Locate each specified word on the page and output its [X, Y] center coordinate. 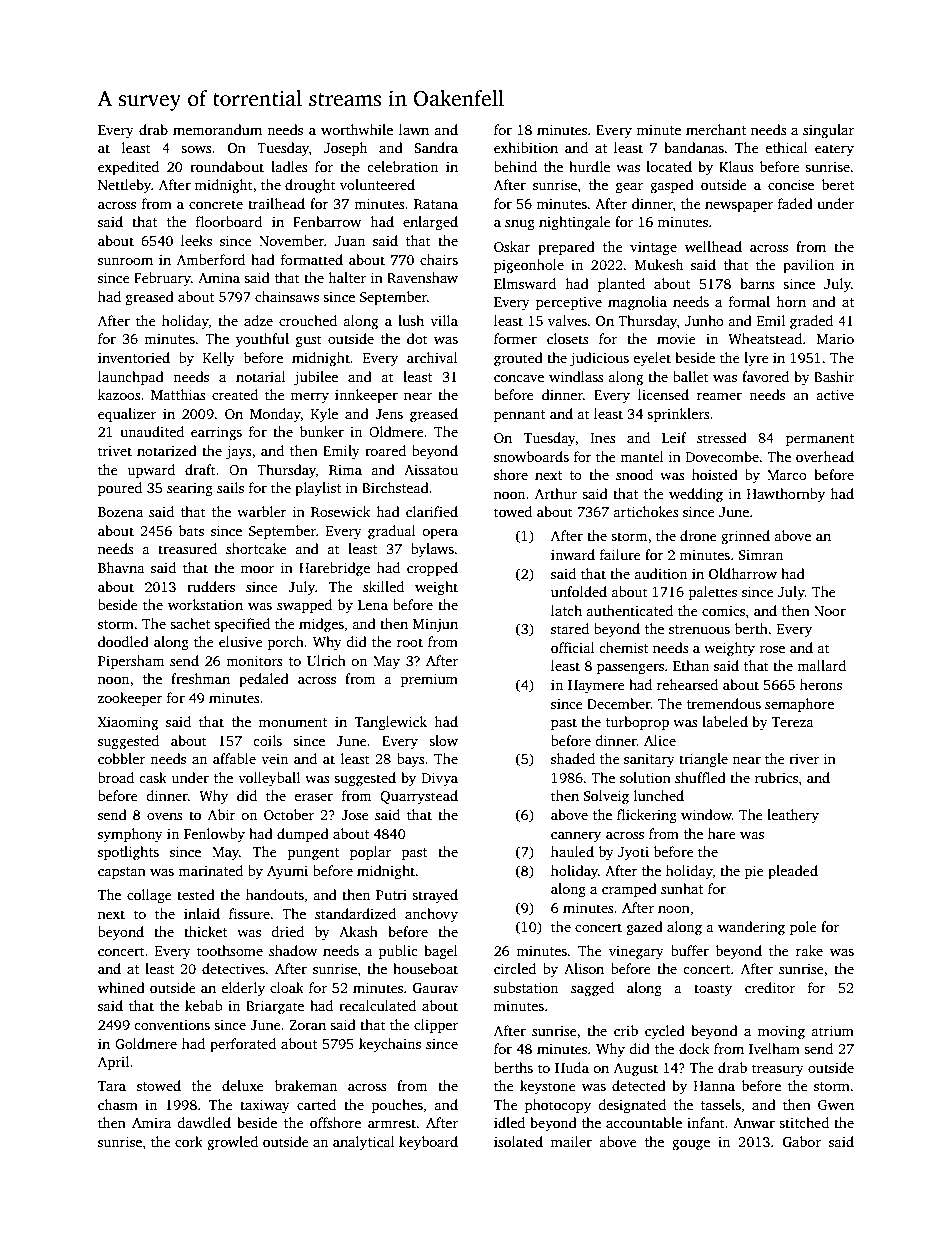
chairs [439, 259]
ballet [691, 376]
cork [189, 1141]
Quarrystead [419, 797]
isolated [518, 1141]
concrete [216, 204]
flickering [647, 816]
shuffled [700, 777]
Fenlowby [214, 835]
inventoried [134, 357]
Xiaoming [128, 723]
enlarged [430, 223]
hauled [572, 851]
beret [838, 184]
